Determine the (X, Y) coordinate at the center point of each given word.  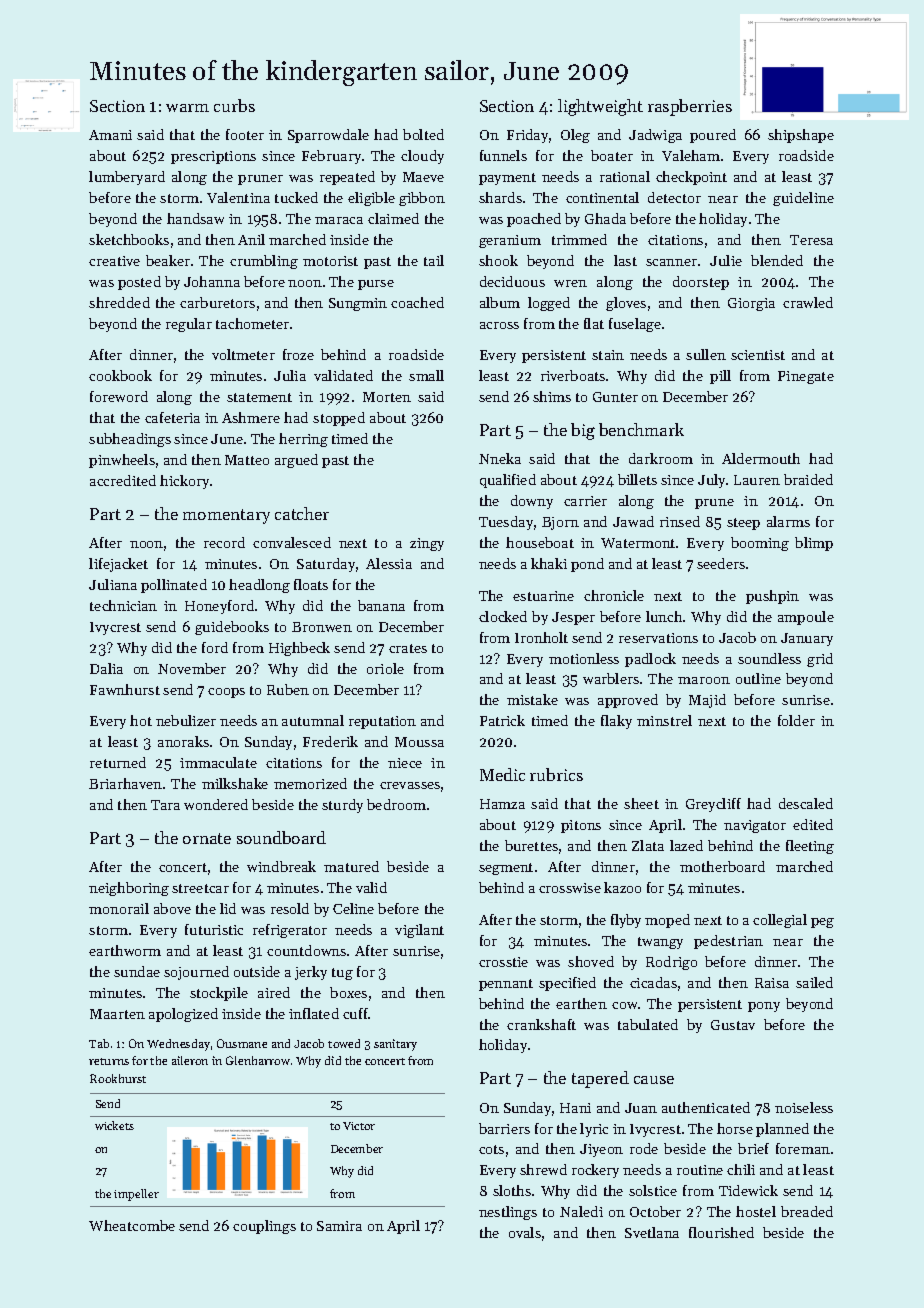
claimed (393, 218)
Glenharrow (258, 1060)
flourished (721, 1232)
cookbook (120, 375)
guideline (803, 199)
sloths (512, 1190)
